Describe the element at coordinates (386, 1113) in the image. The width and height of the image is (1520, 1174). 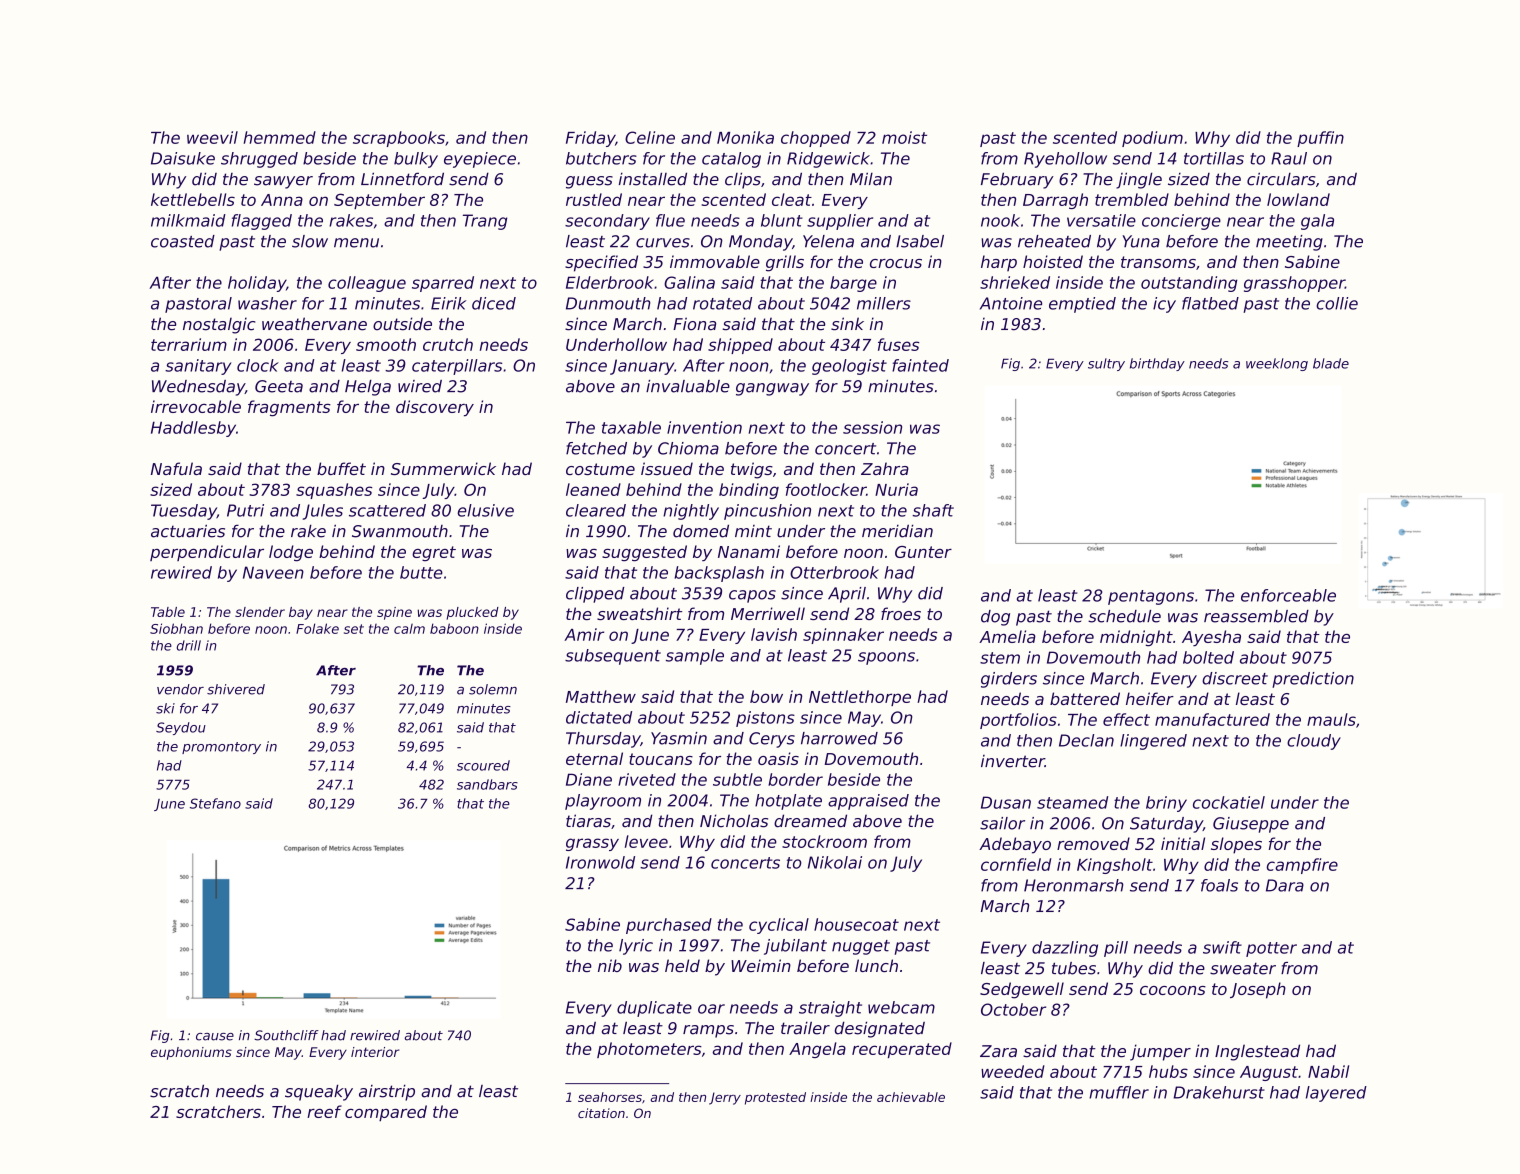
I see `compared` at that location.
